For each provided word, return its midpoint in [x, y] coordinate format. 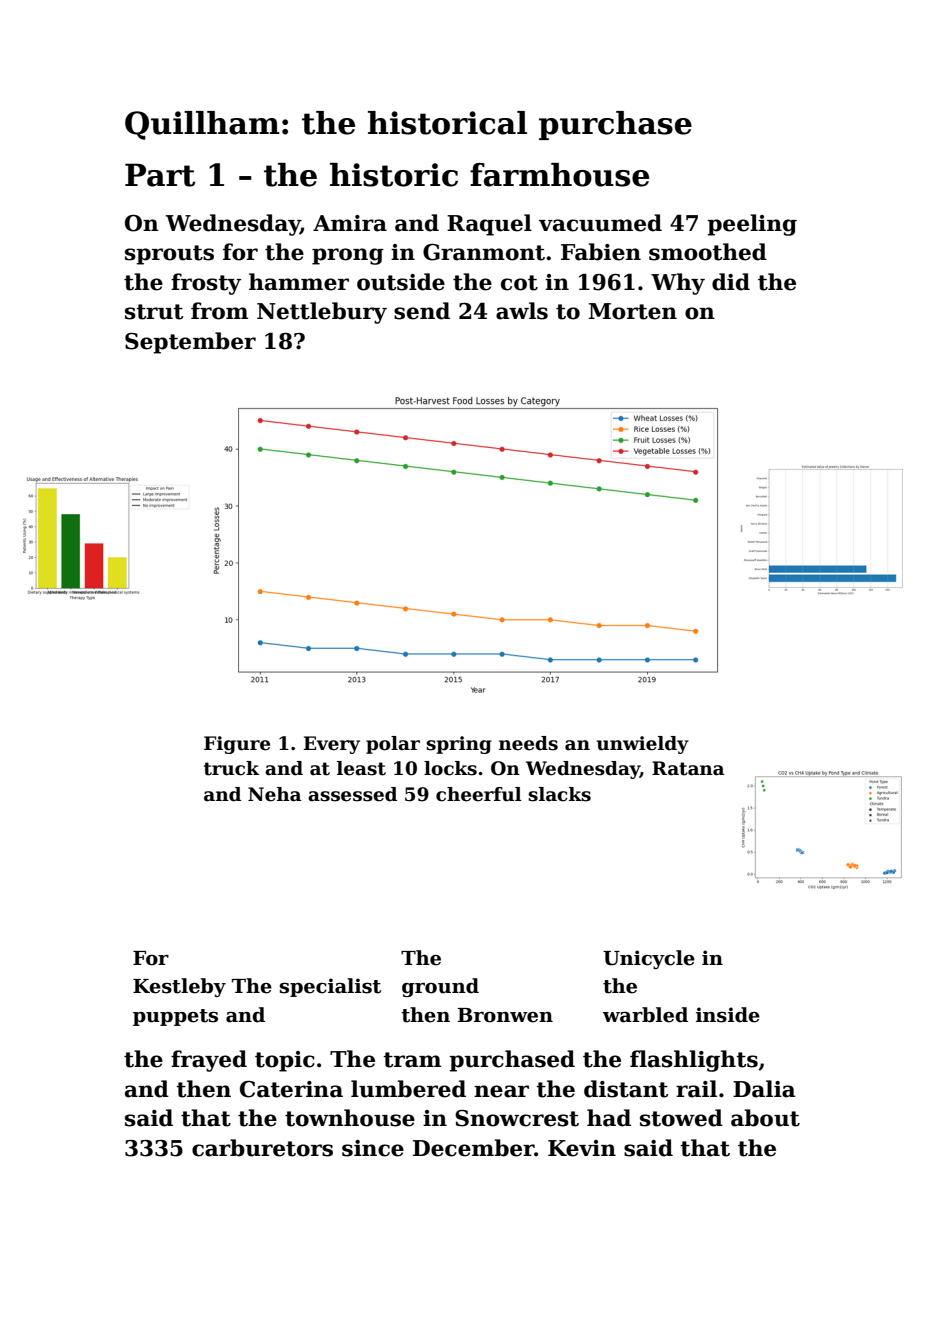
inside [728, 1015]
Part [160, 175]
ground [440, 987]
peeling [752, 225]
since [373, 1148]
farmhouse [559, 175]
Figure [237, 745]
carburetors [262, 1148]
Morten [633, 311]
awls [522, 311]
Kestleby [179, 987]
